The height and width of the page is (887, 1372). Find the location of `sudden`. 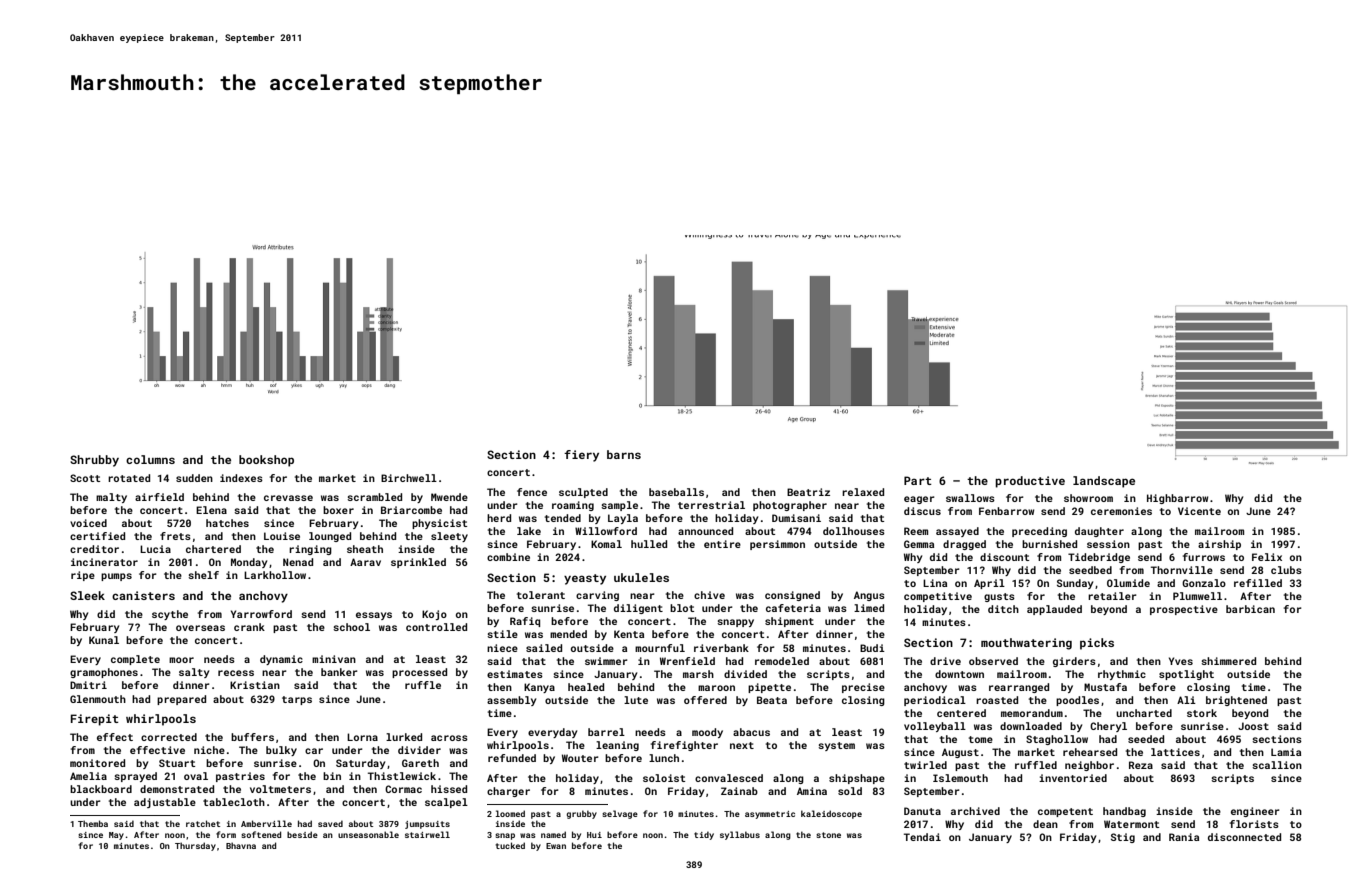

sudden is located at coordinates (194, 478).
